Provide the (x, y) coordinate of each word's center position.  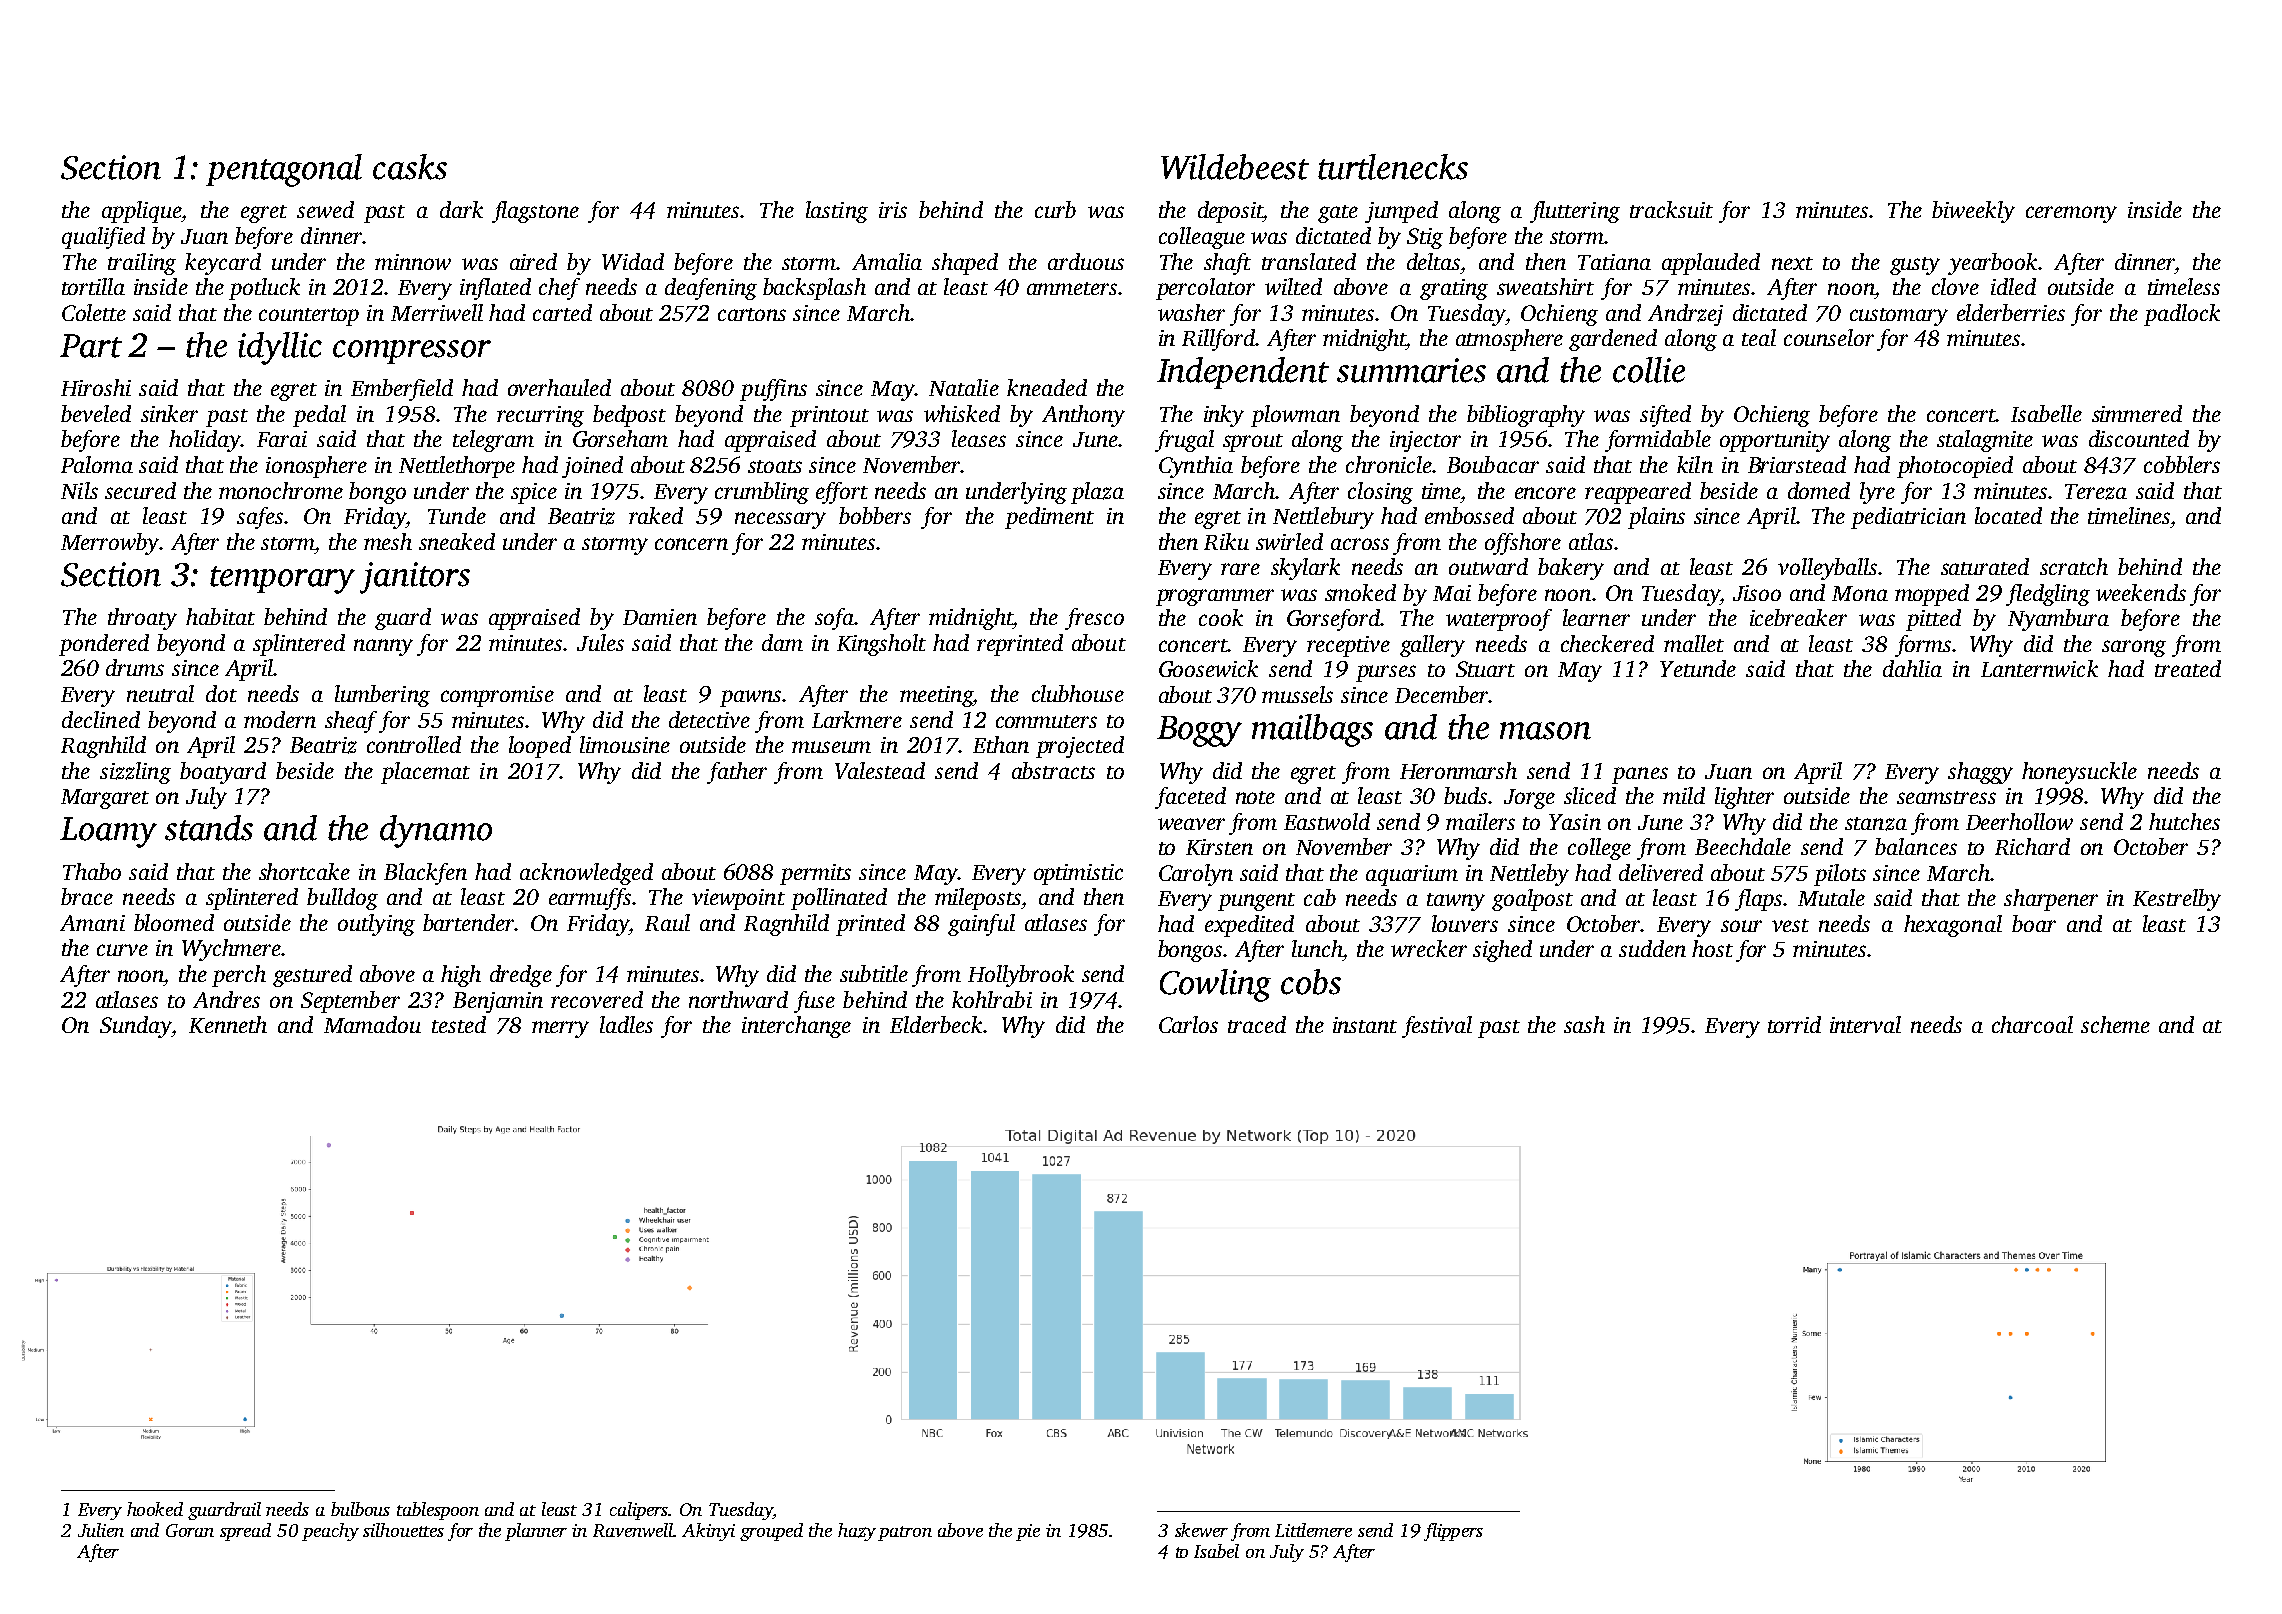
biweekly (1973, 212)
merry (560, 1029)
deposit (1230, 212)
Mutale (1831, 897)
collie (1649, 370)
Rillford (1219, 340)
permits (815, 874)
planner (536, 1532)
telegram (493, 441)
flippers (1453, 1532)
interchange (796, 1027)
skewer (1201, 1530)
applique (142, 212)
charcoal (2032, 1024)
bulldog (342, 899)
